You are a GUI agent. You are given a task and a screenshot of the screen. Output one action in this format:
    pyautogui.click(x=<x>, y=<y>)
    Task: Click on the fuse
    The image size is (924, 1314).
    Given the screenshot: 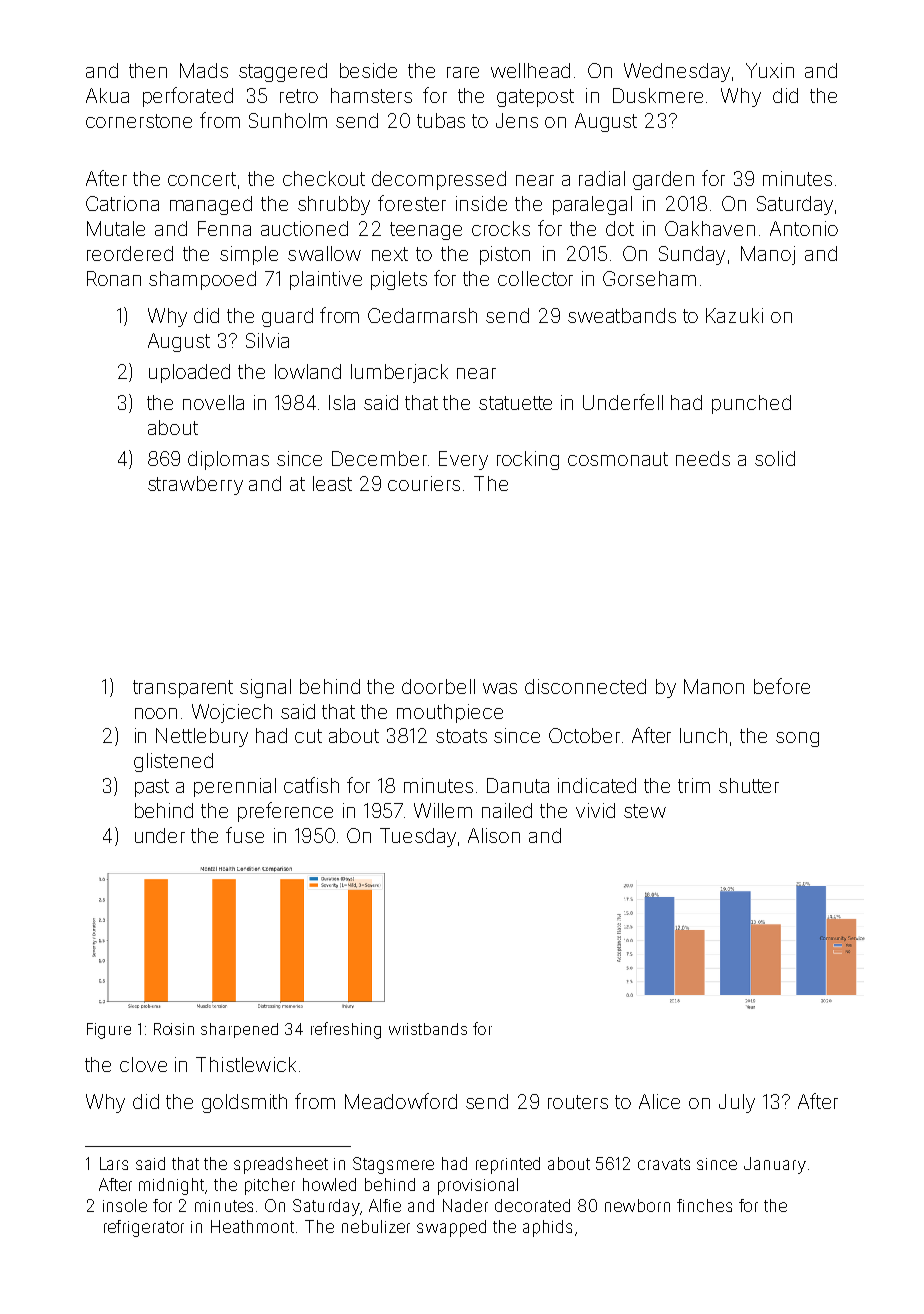 What is the action you would take?
    pyautogui.click(x=245, y=835)
